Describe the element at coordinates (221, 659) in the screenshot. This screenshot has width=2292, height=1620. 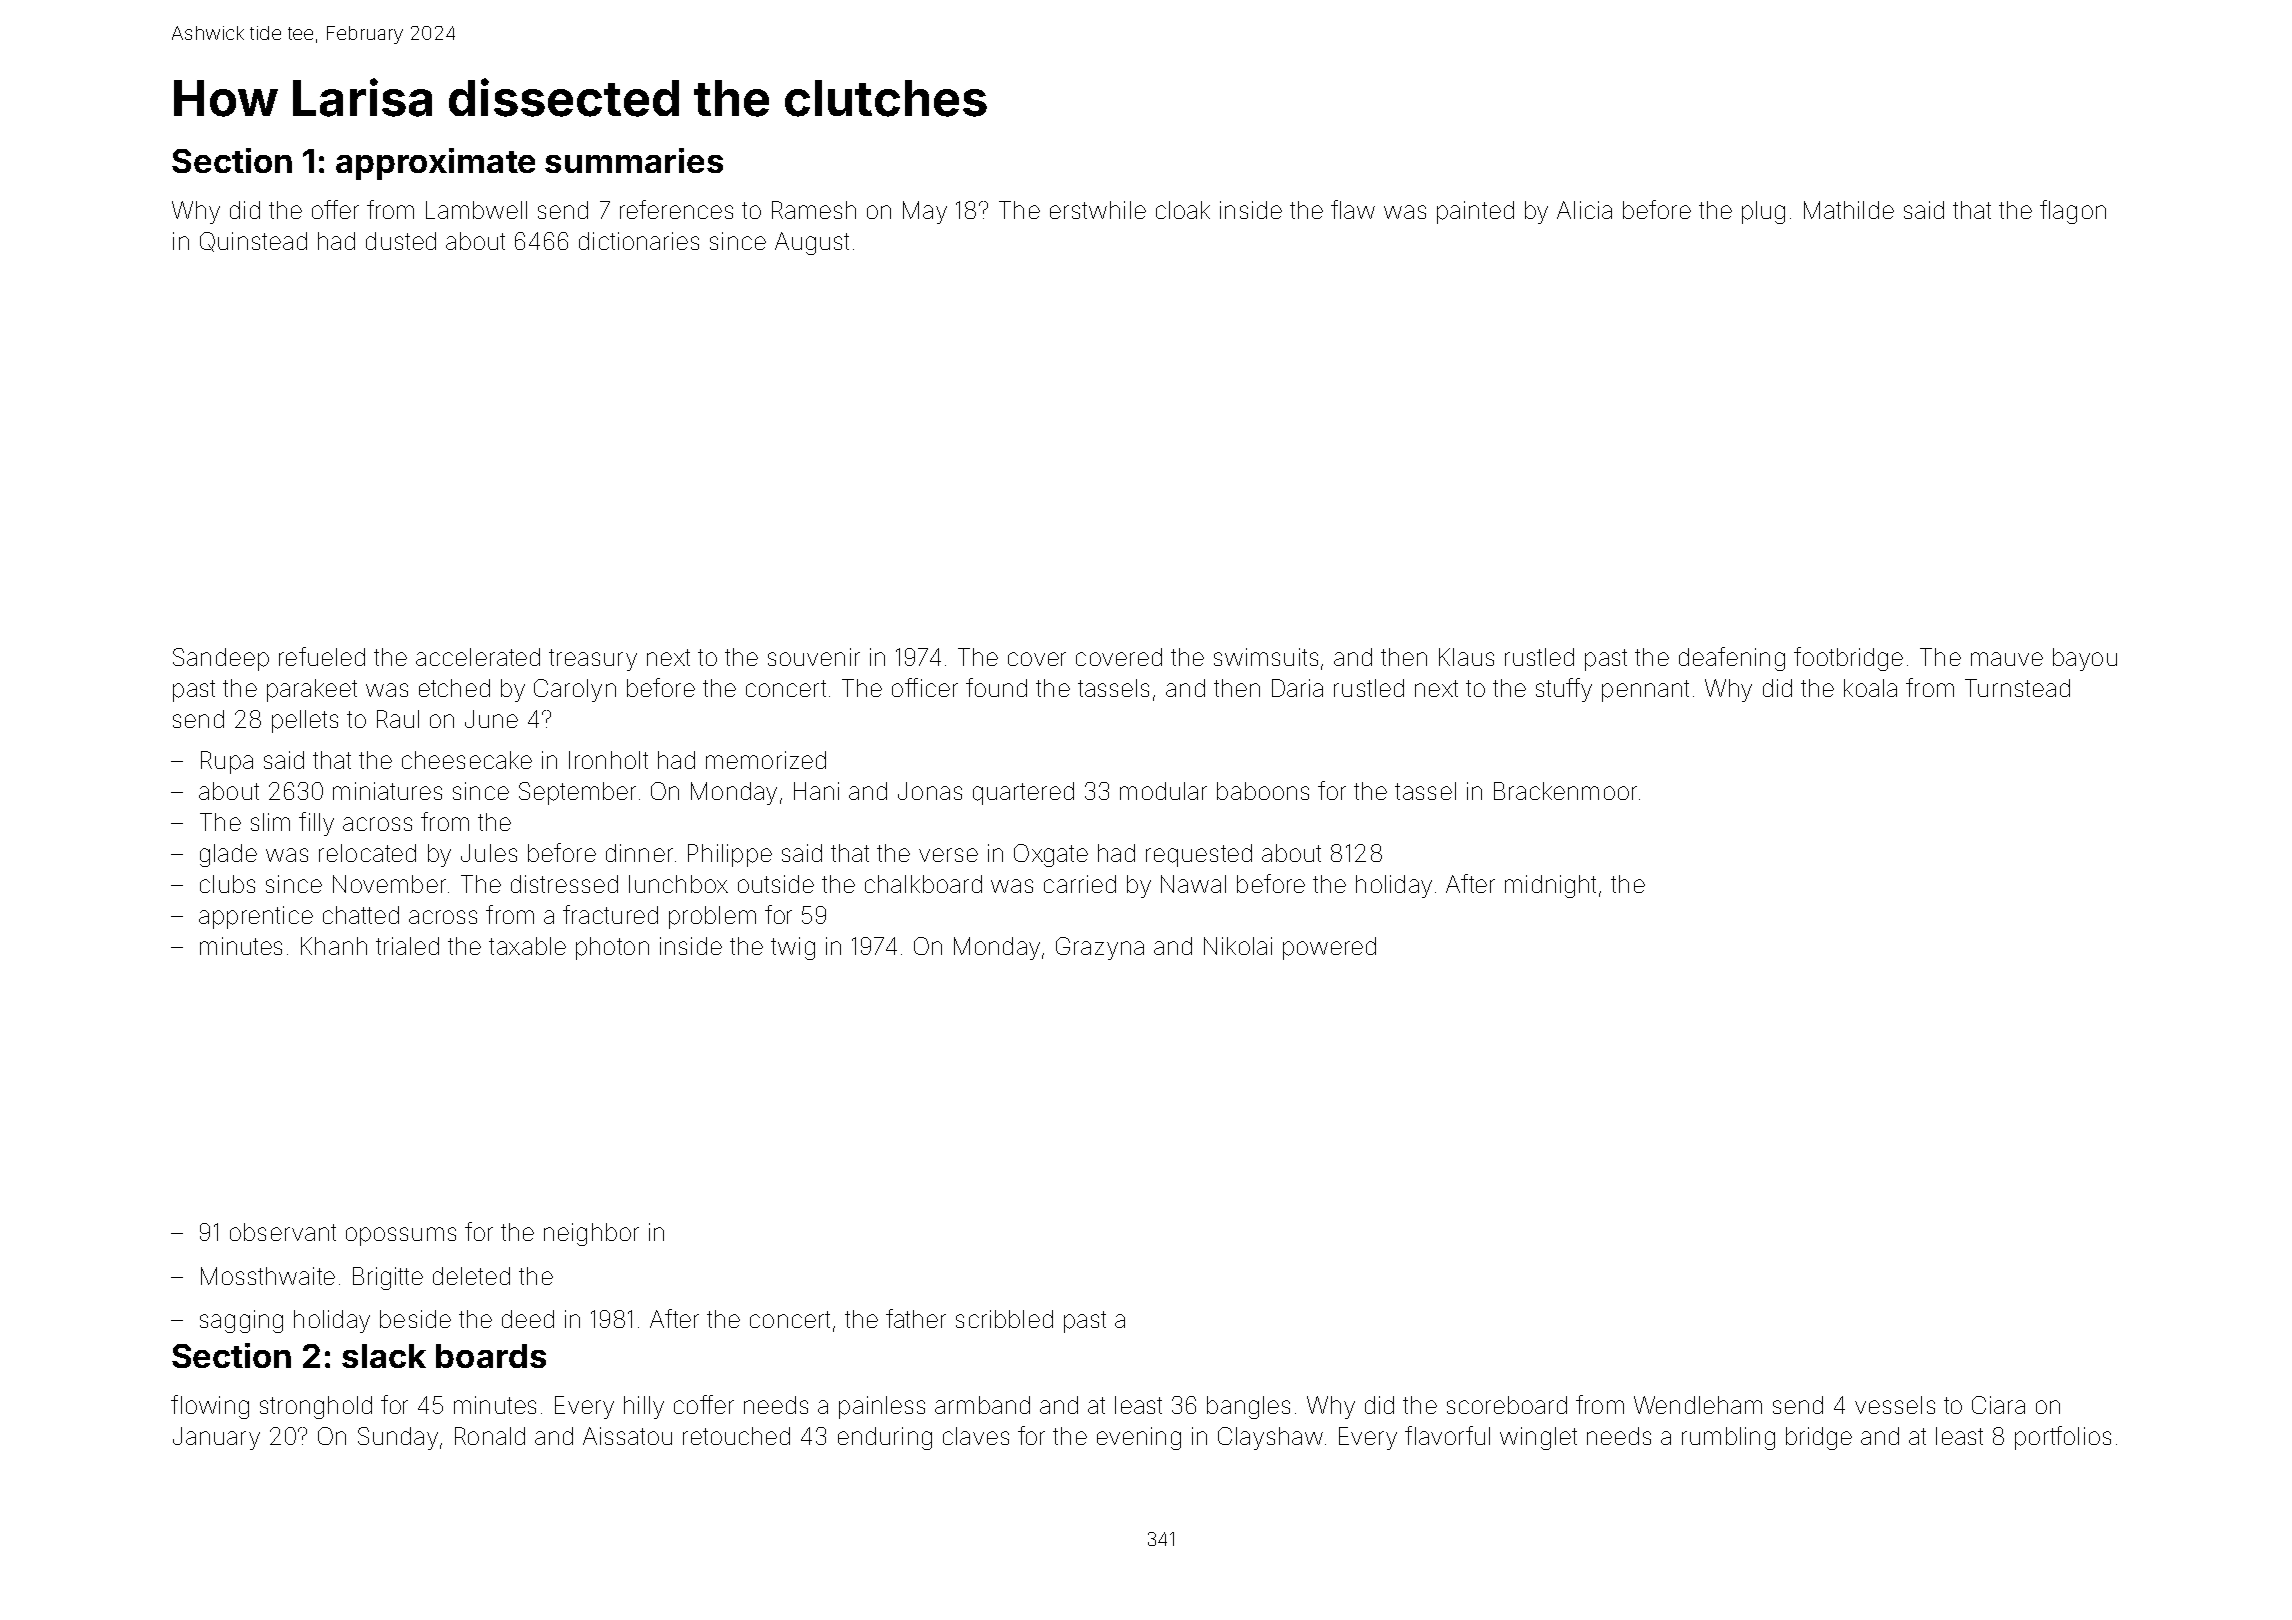
I see `Sandeep` at that location.
